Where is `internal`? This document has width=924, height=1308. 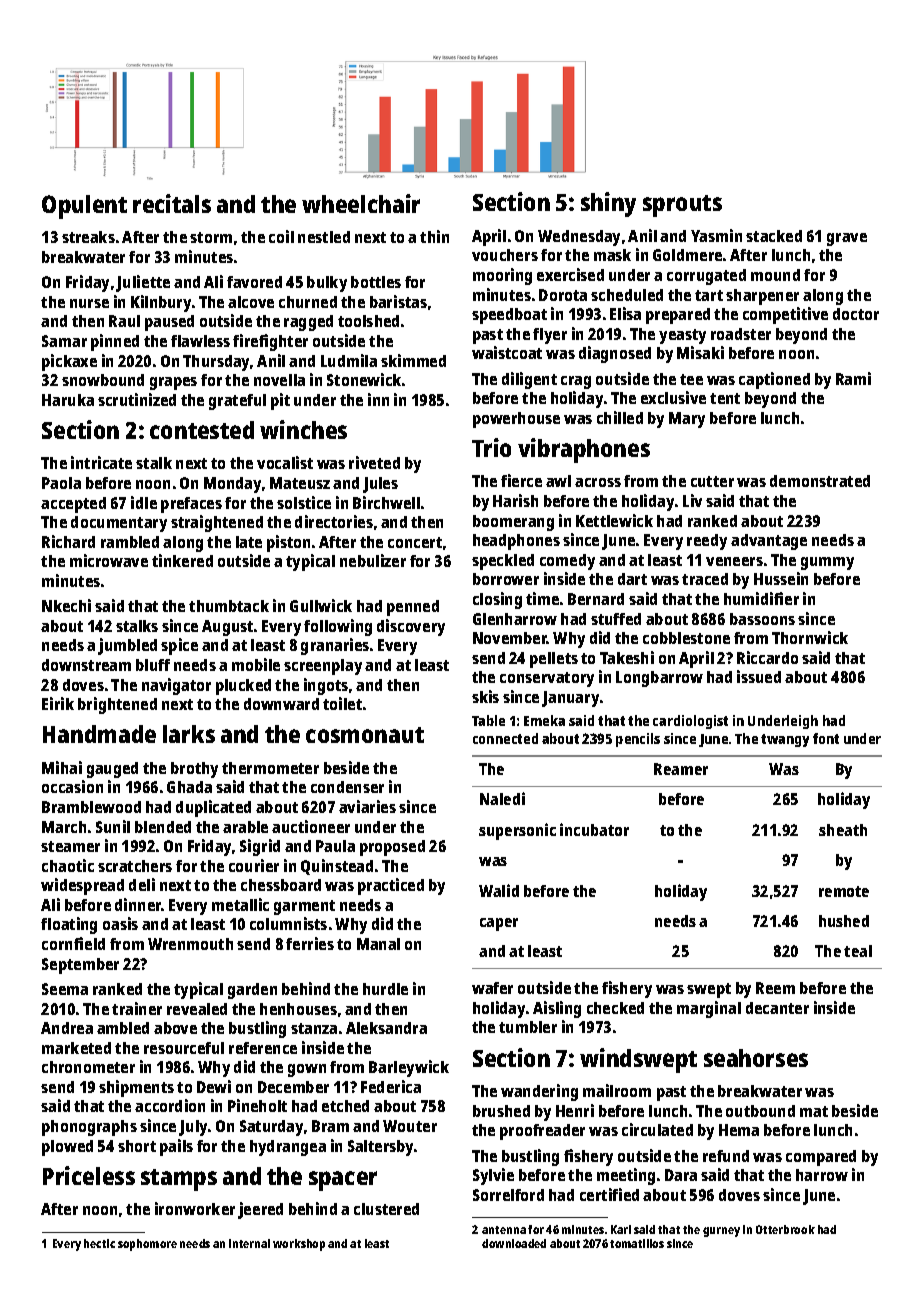
internal is located at coordinates (249, 1243).
